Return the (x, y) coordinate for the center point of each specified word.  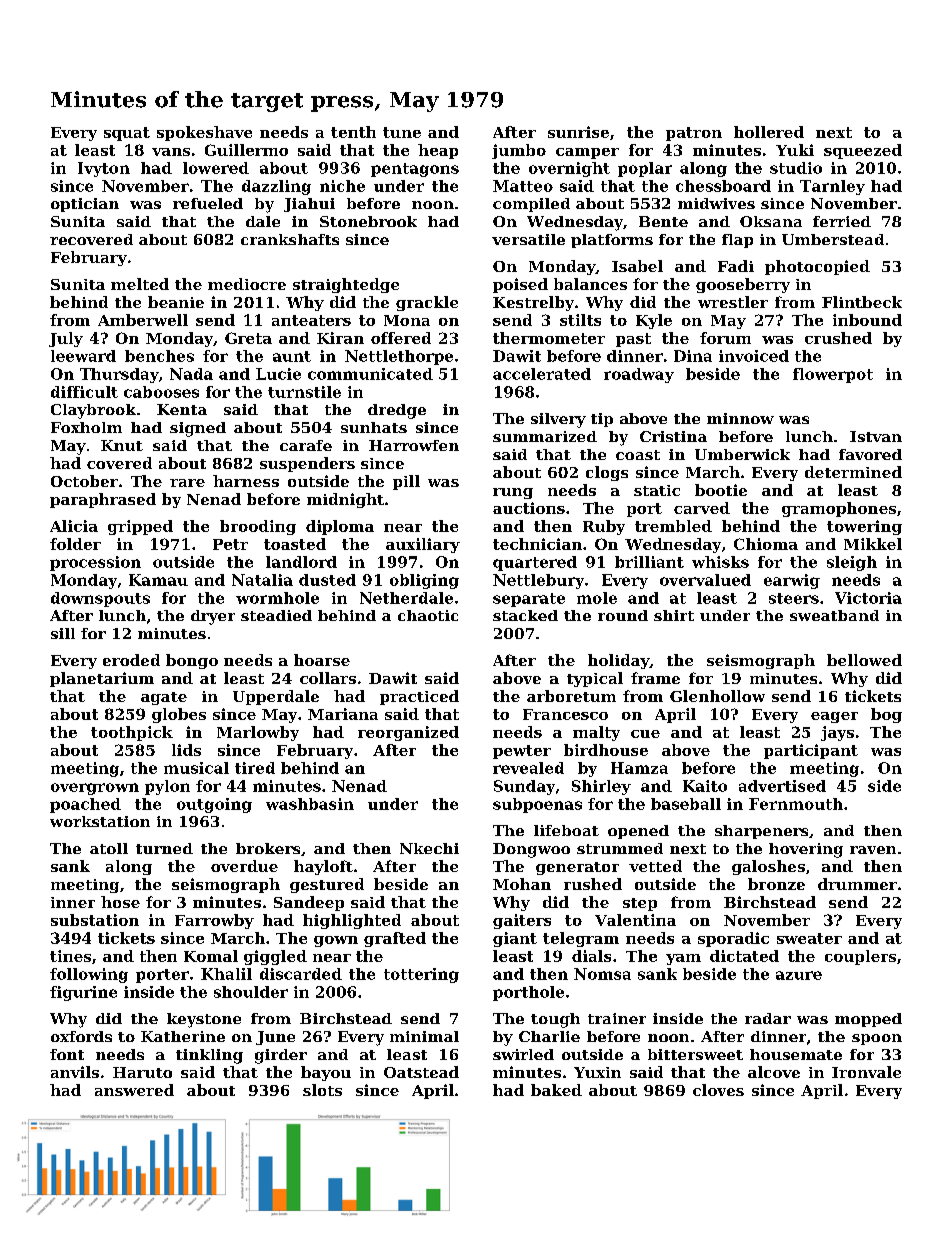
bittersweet (695, 1054)
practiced (419, 697)
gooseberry (743, 285)
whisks (720, 562)
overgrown (95, 789)
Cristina (673, 436)
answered (134, 1090)
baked (556, 1090)
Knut (122, 445)
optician (85, 205)
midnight (345, 500)
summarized (545, 436)
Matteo (523, 186)
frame (655, 678)
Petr (230, 544)
